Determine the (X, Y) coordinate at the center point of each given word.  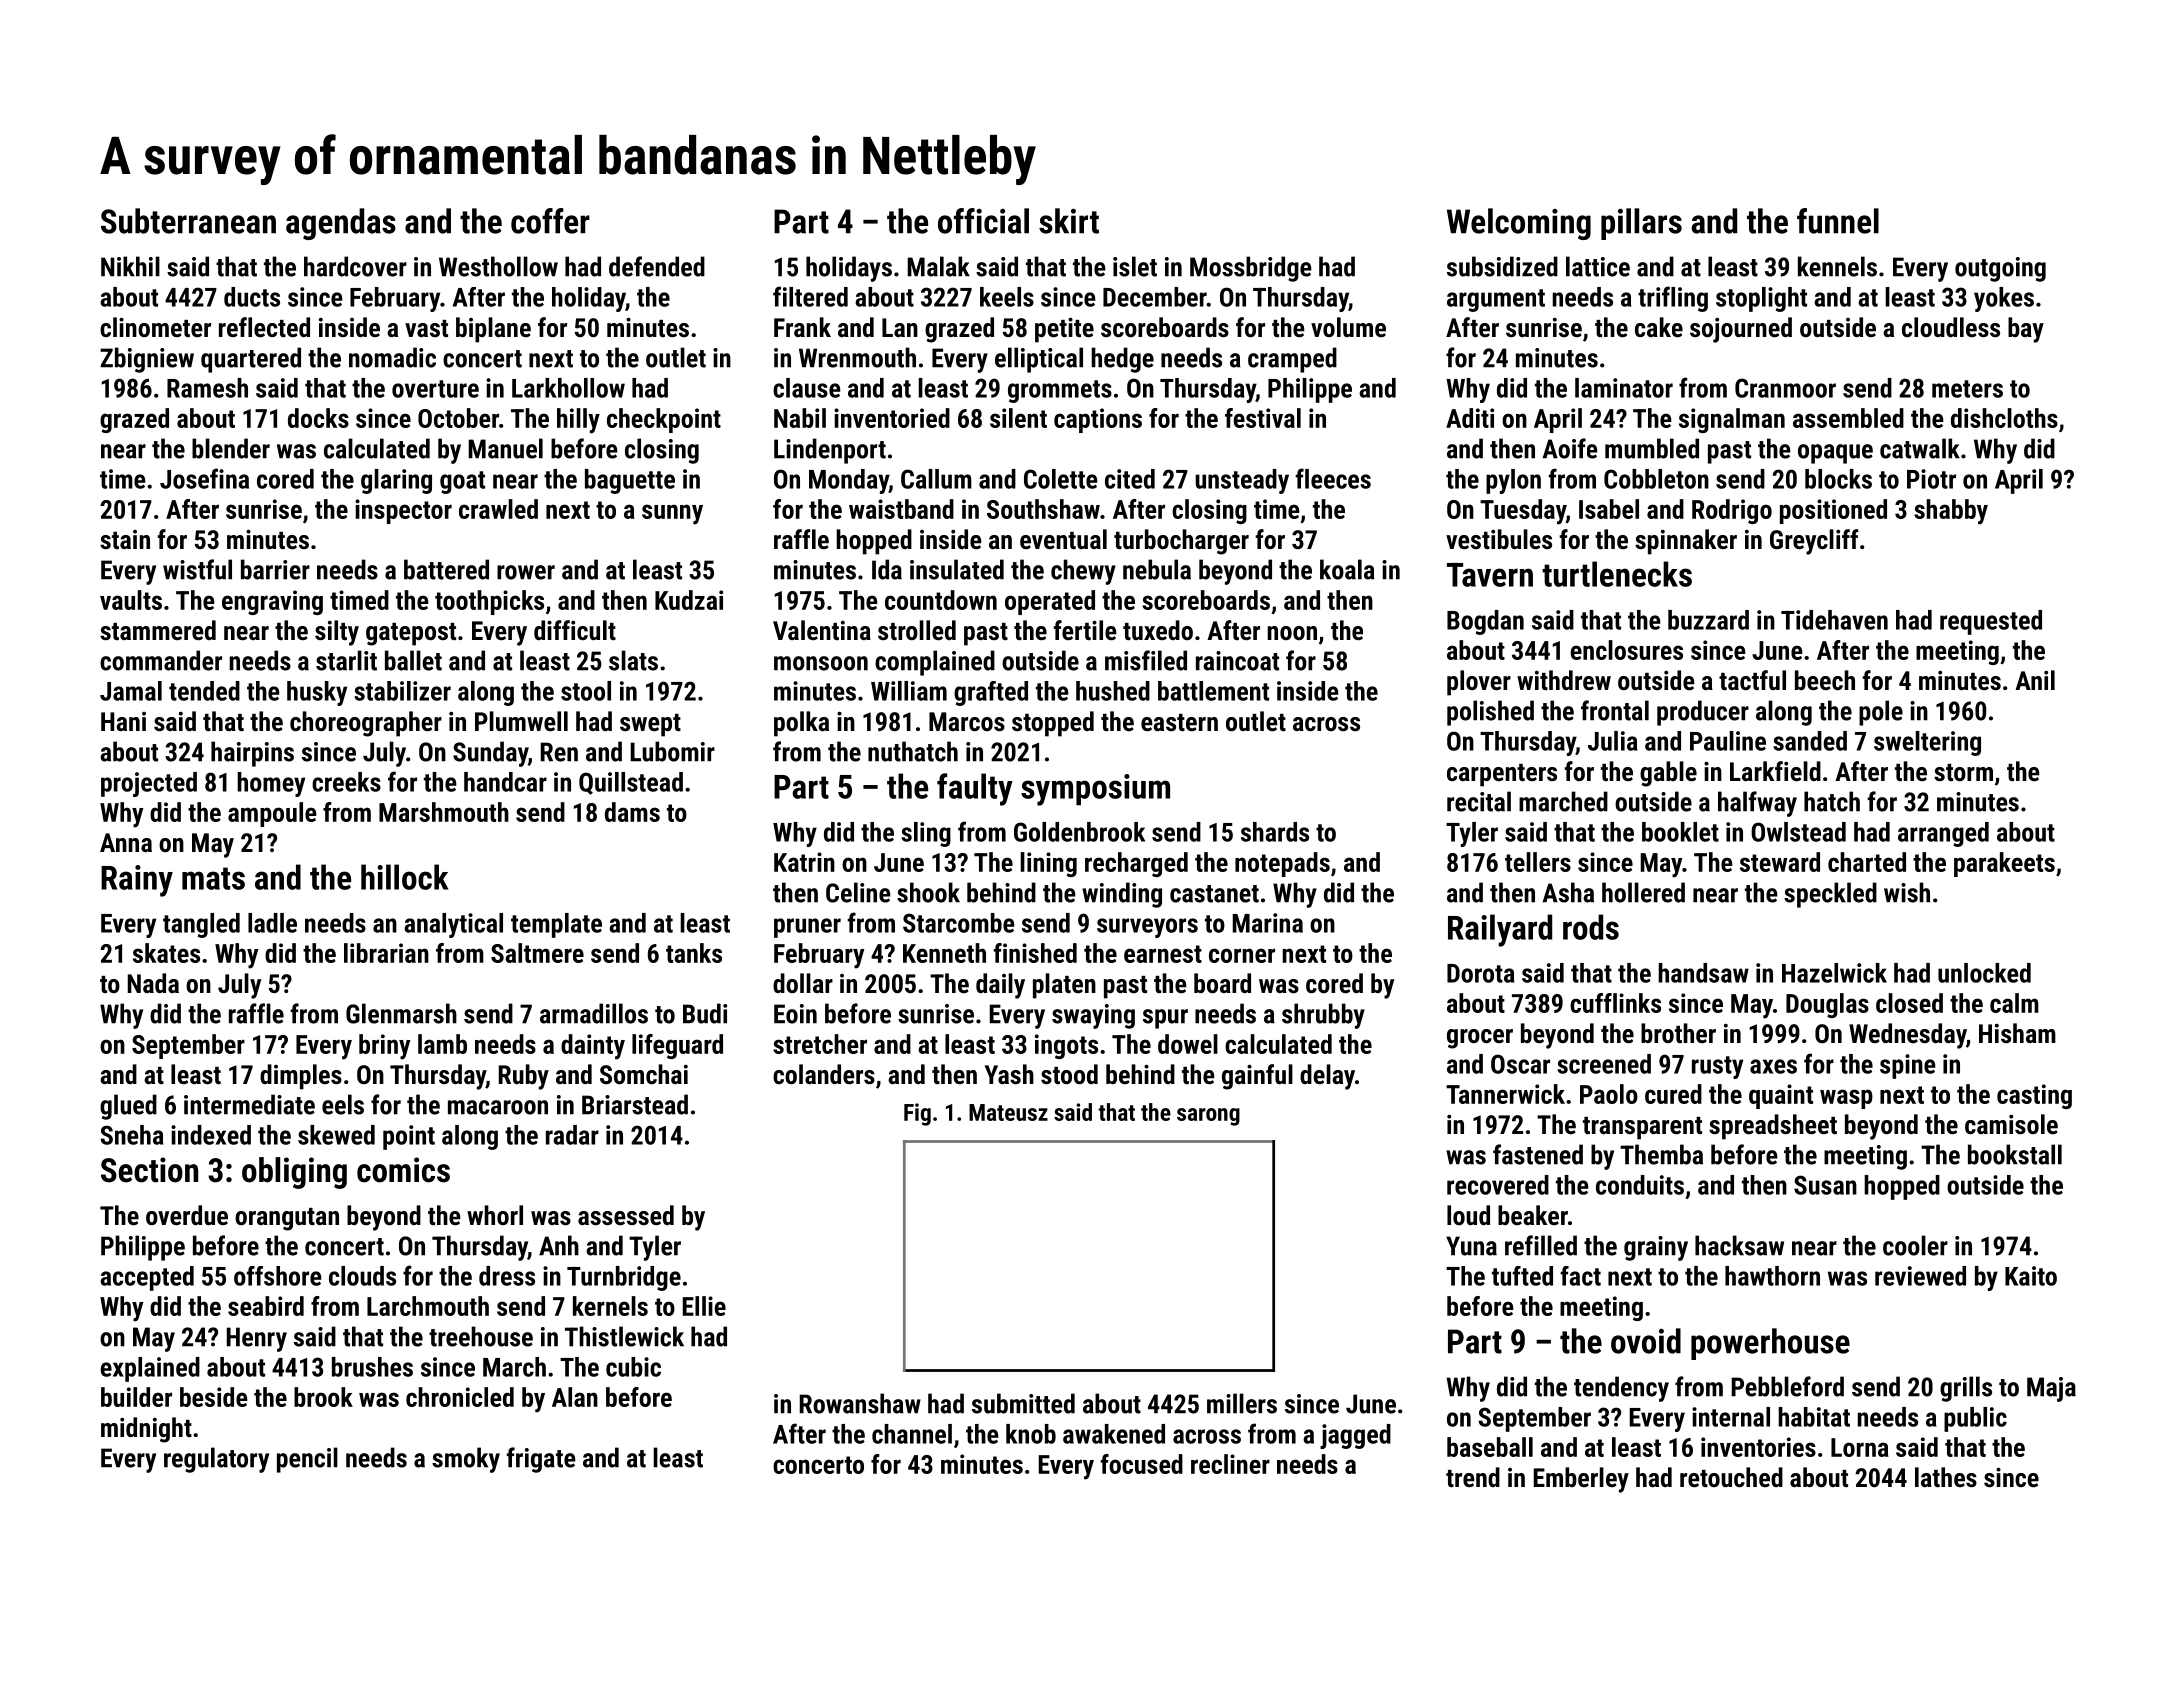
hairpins (252, 754)
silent (1018, 418)
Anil (2035, 680)
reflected (264, 327)
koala (1347, 569)
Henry (256, 1339)
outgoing (2000, 269)
